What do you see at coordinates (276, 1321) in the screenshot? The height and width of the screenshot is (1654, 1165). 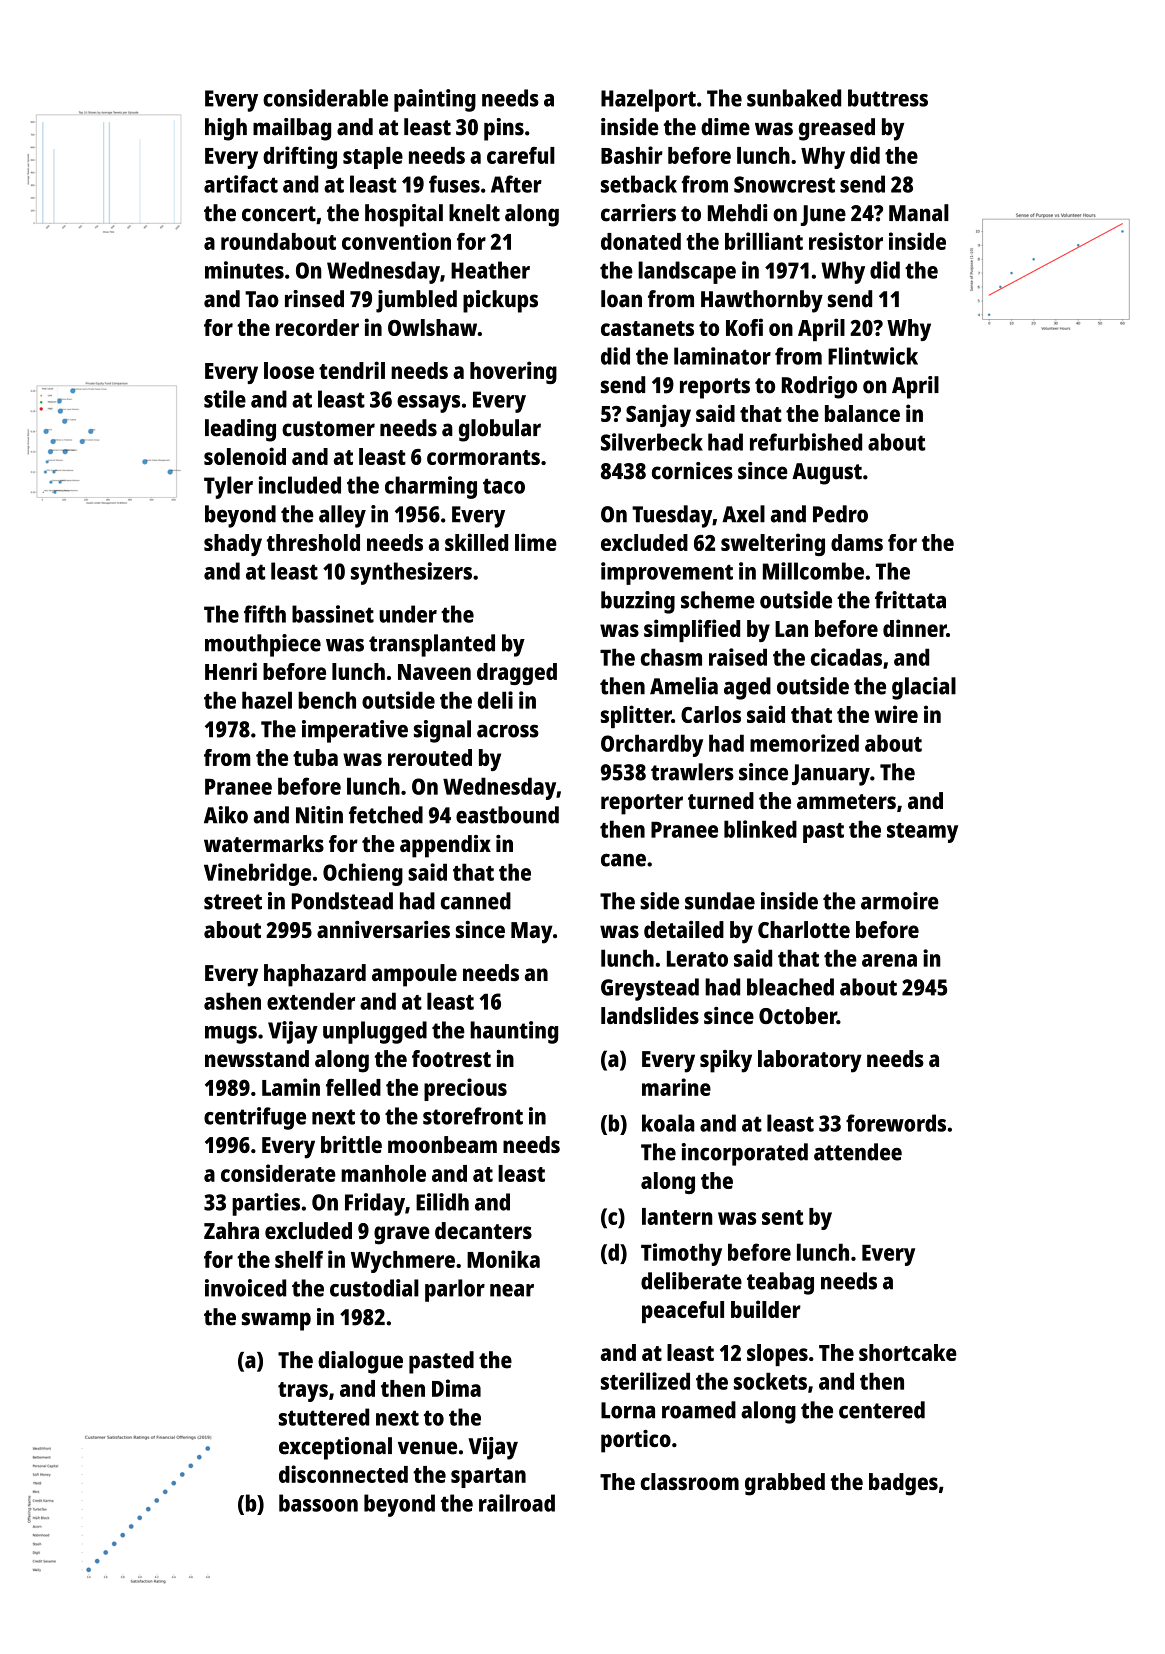 I see `swamp` at bounding box center [276, 1321].
